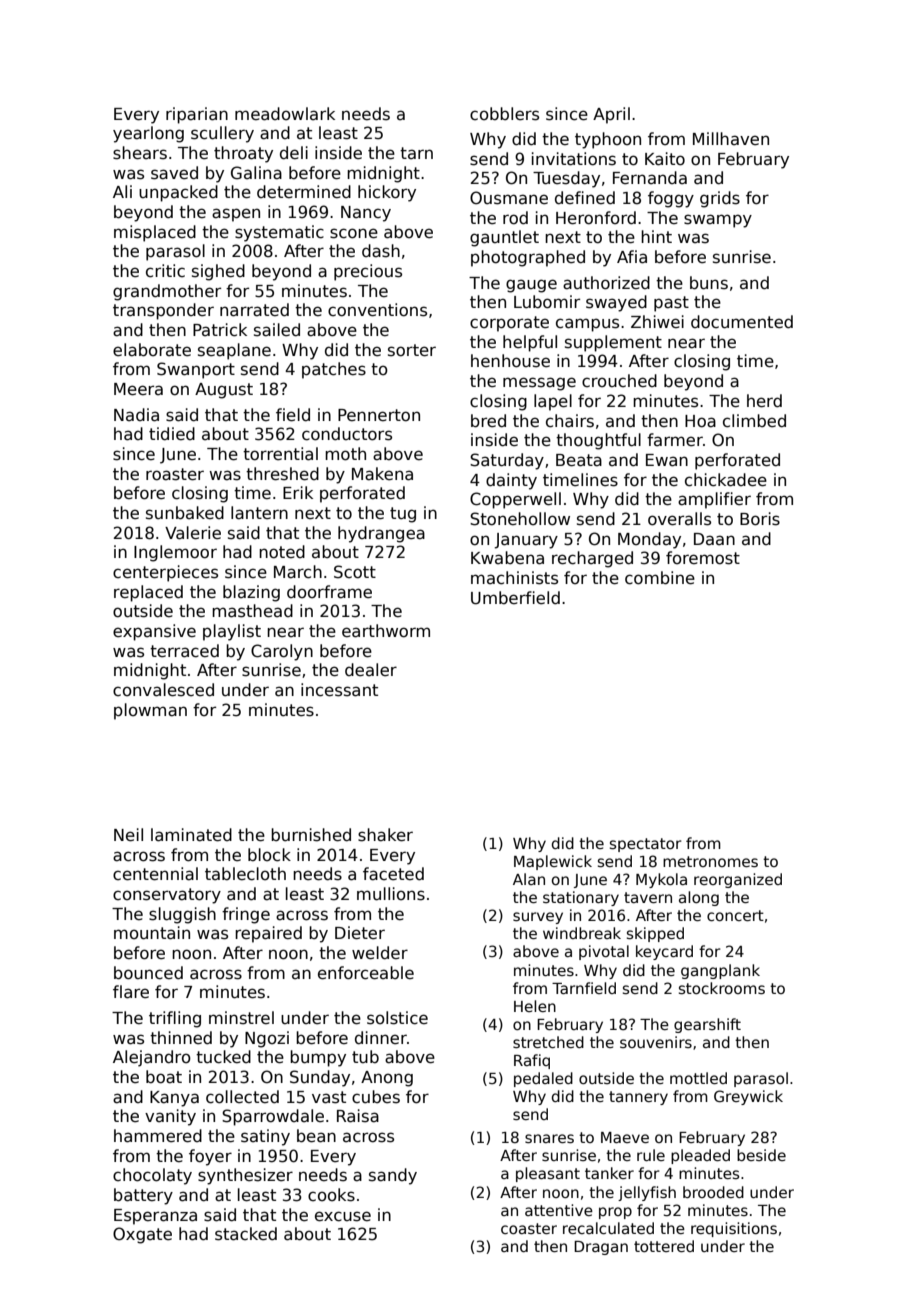 The height and width of the document is (1316, 908). Describe the element at coordinates (707, 1025) in the document. I see `gearshift` at that location.
